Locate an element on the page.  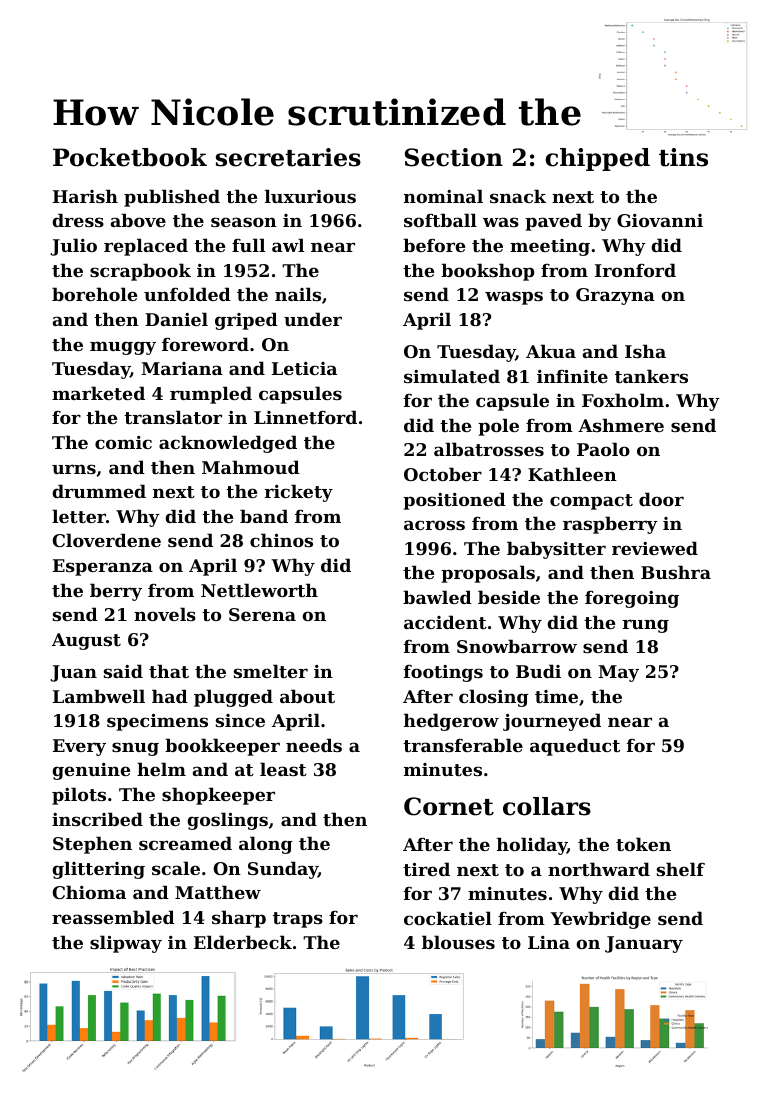
chipped is located at coordinates (597, 159).
